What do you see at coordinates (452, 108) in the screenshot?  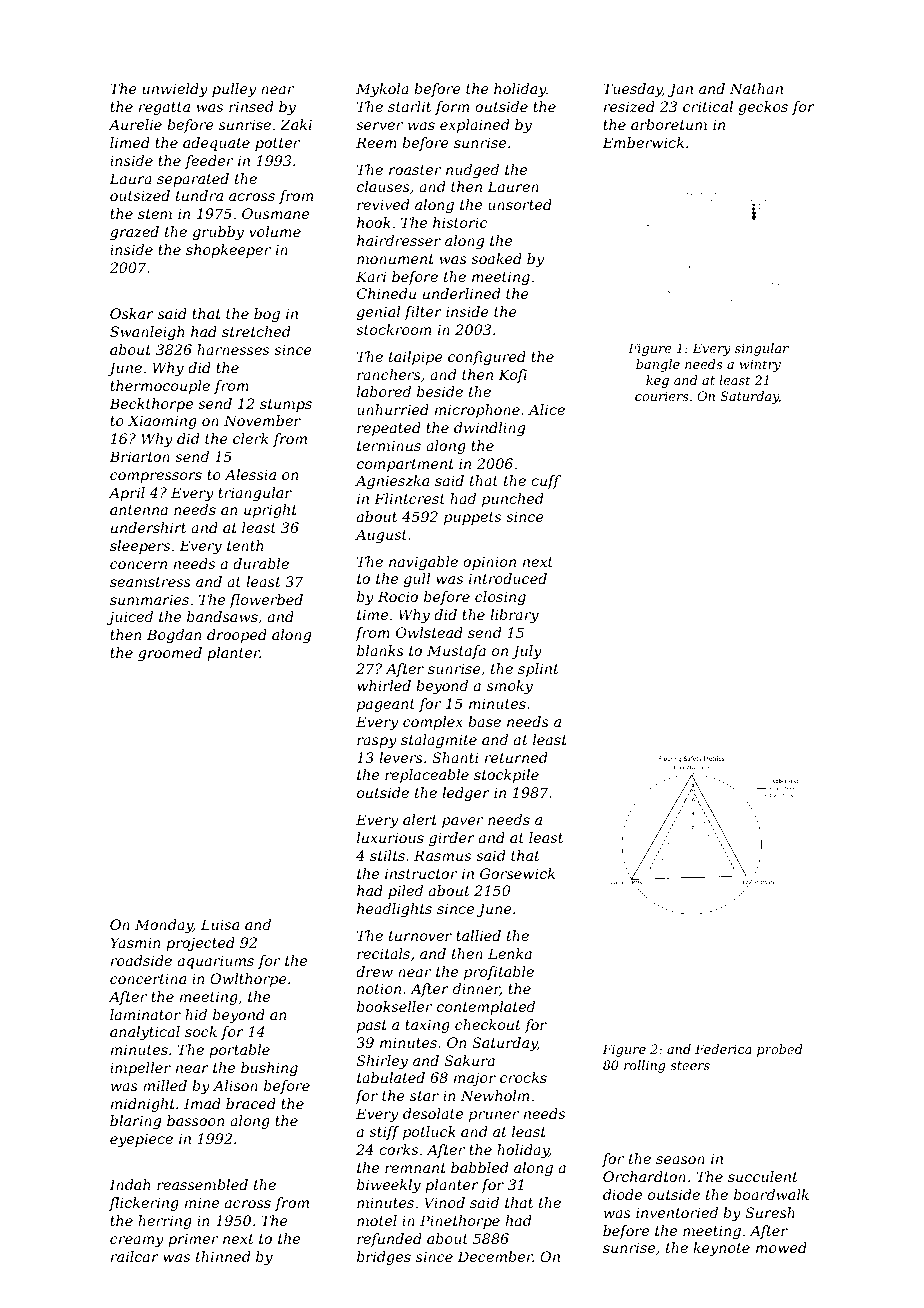 I see `form` at bounding box center [452, 108].
